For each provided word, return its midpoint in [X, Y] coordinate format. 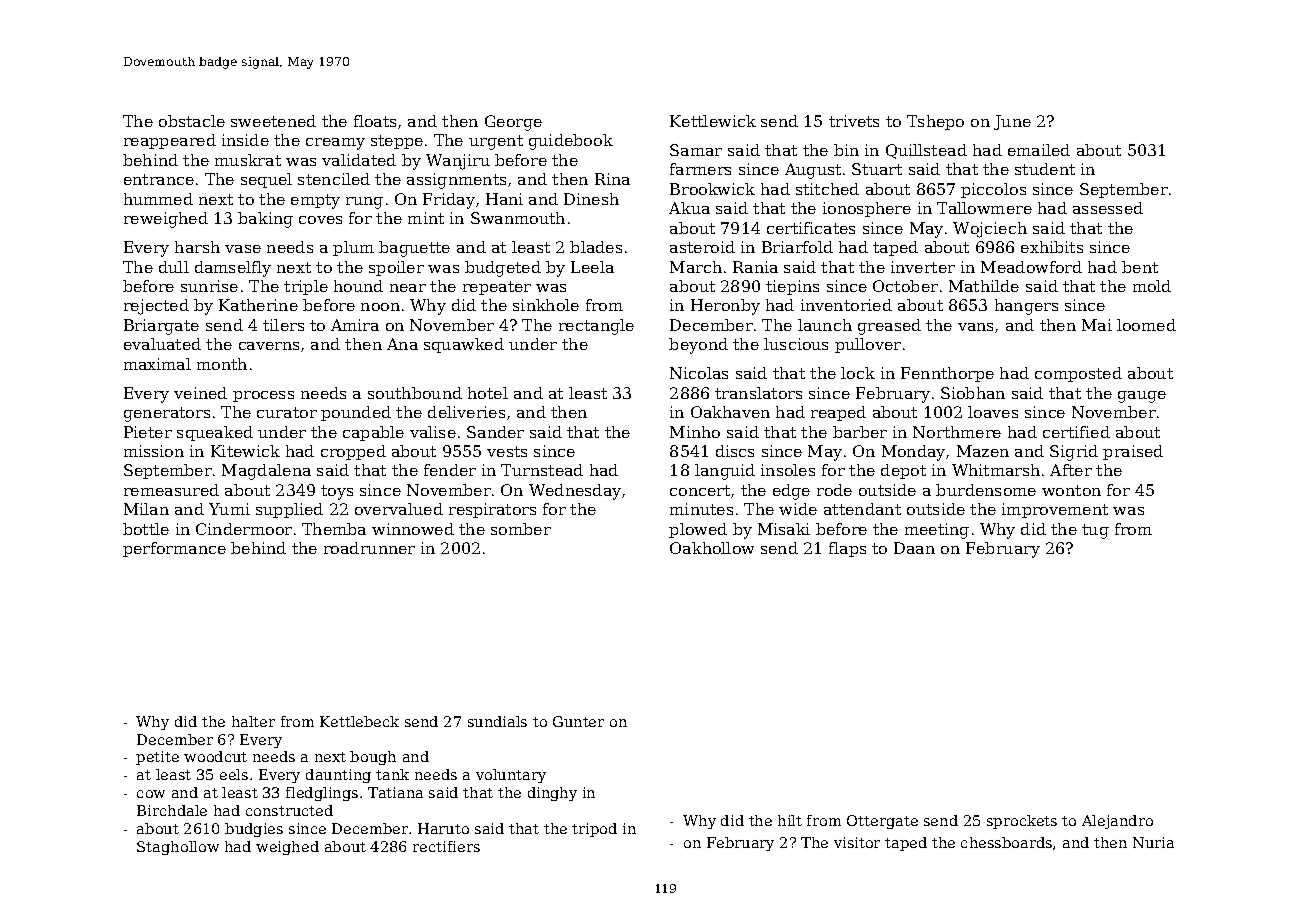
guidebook [571, 142]
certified [1076, 432]
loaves [993, 412]
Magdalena [266, 472]
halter [253, 721]
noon [380, 307]
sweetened [273, 121]
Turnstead [542, 470]
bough [373, 758]
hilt [790, 820]
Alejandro [1117, 822]
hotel [488, 393]
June [1012, 122]
